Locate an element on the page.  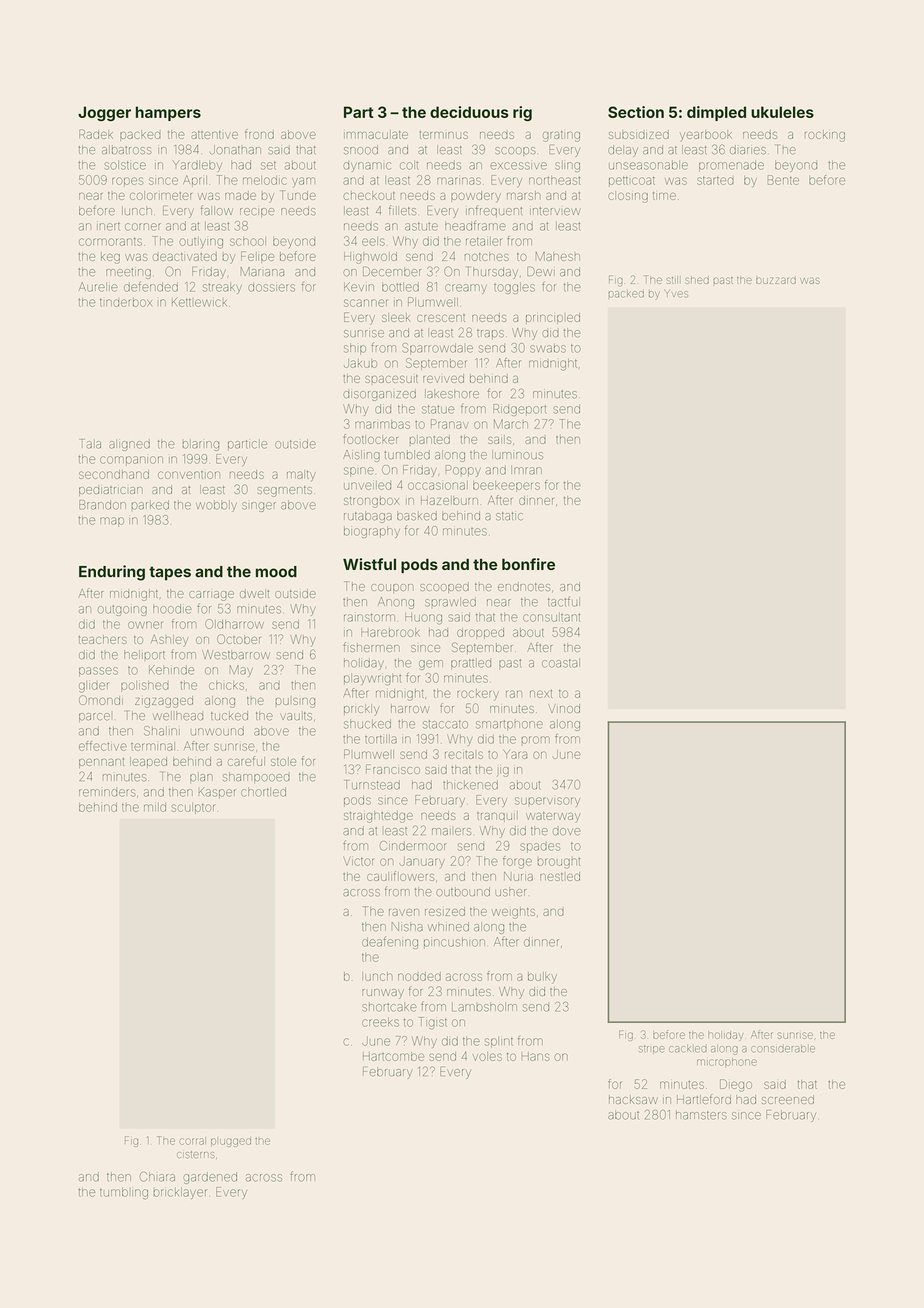
pennant is located at coordinates (101, 763).
